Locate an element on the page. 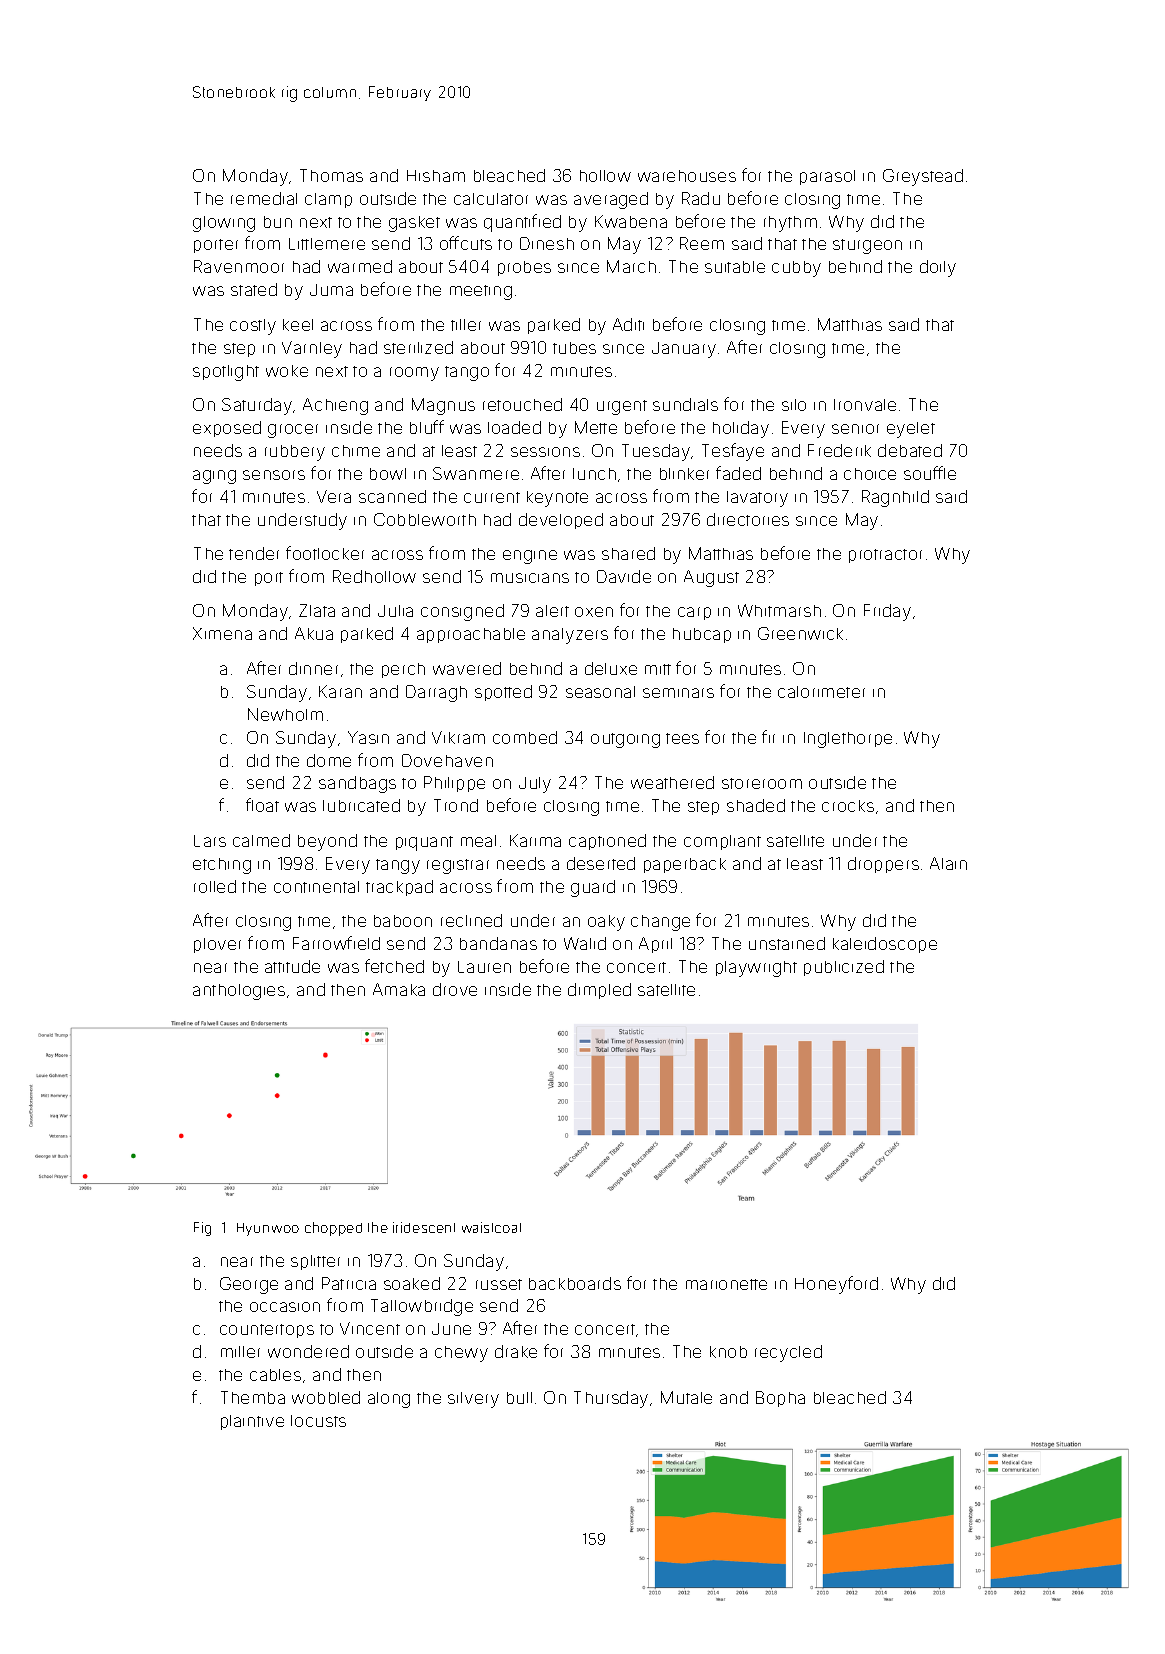 This document has width=1165, height=1654. recycled is located at coordinates (788, 1353).
